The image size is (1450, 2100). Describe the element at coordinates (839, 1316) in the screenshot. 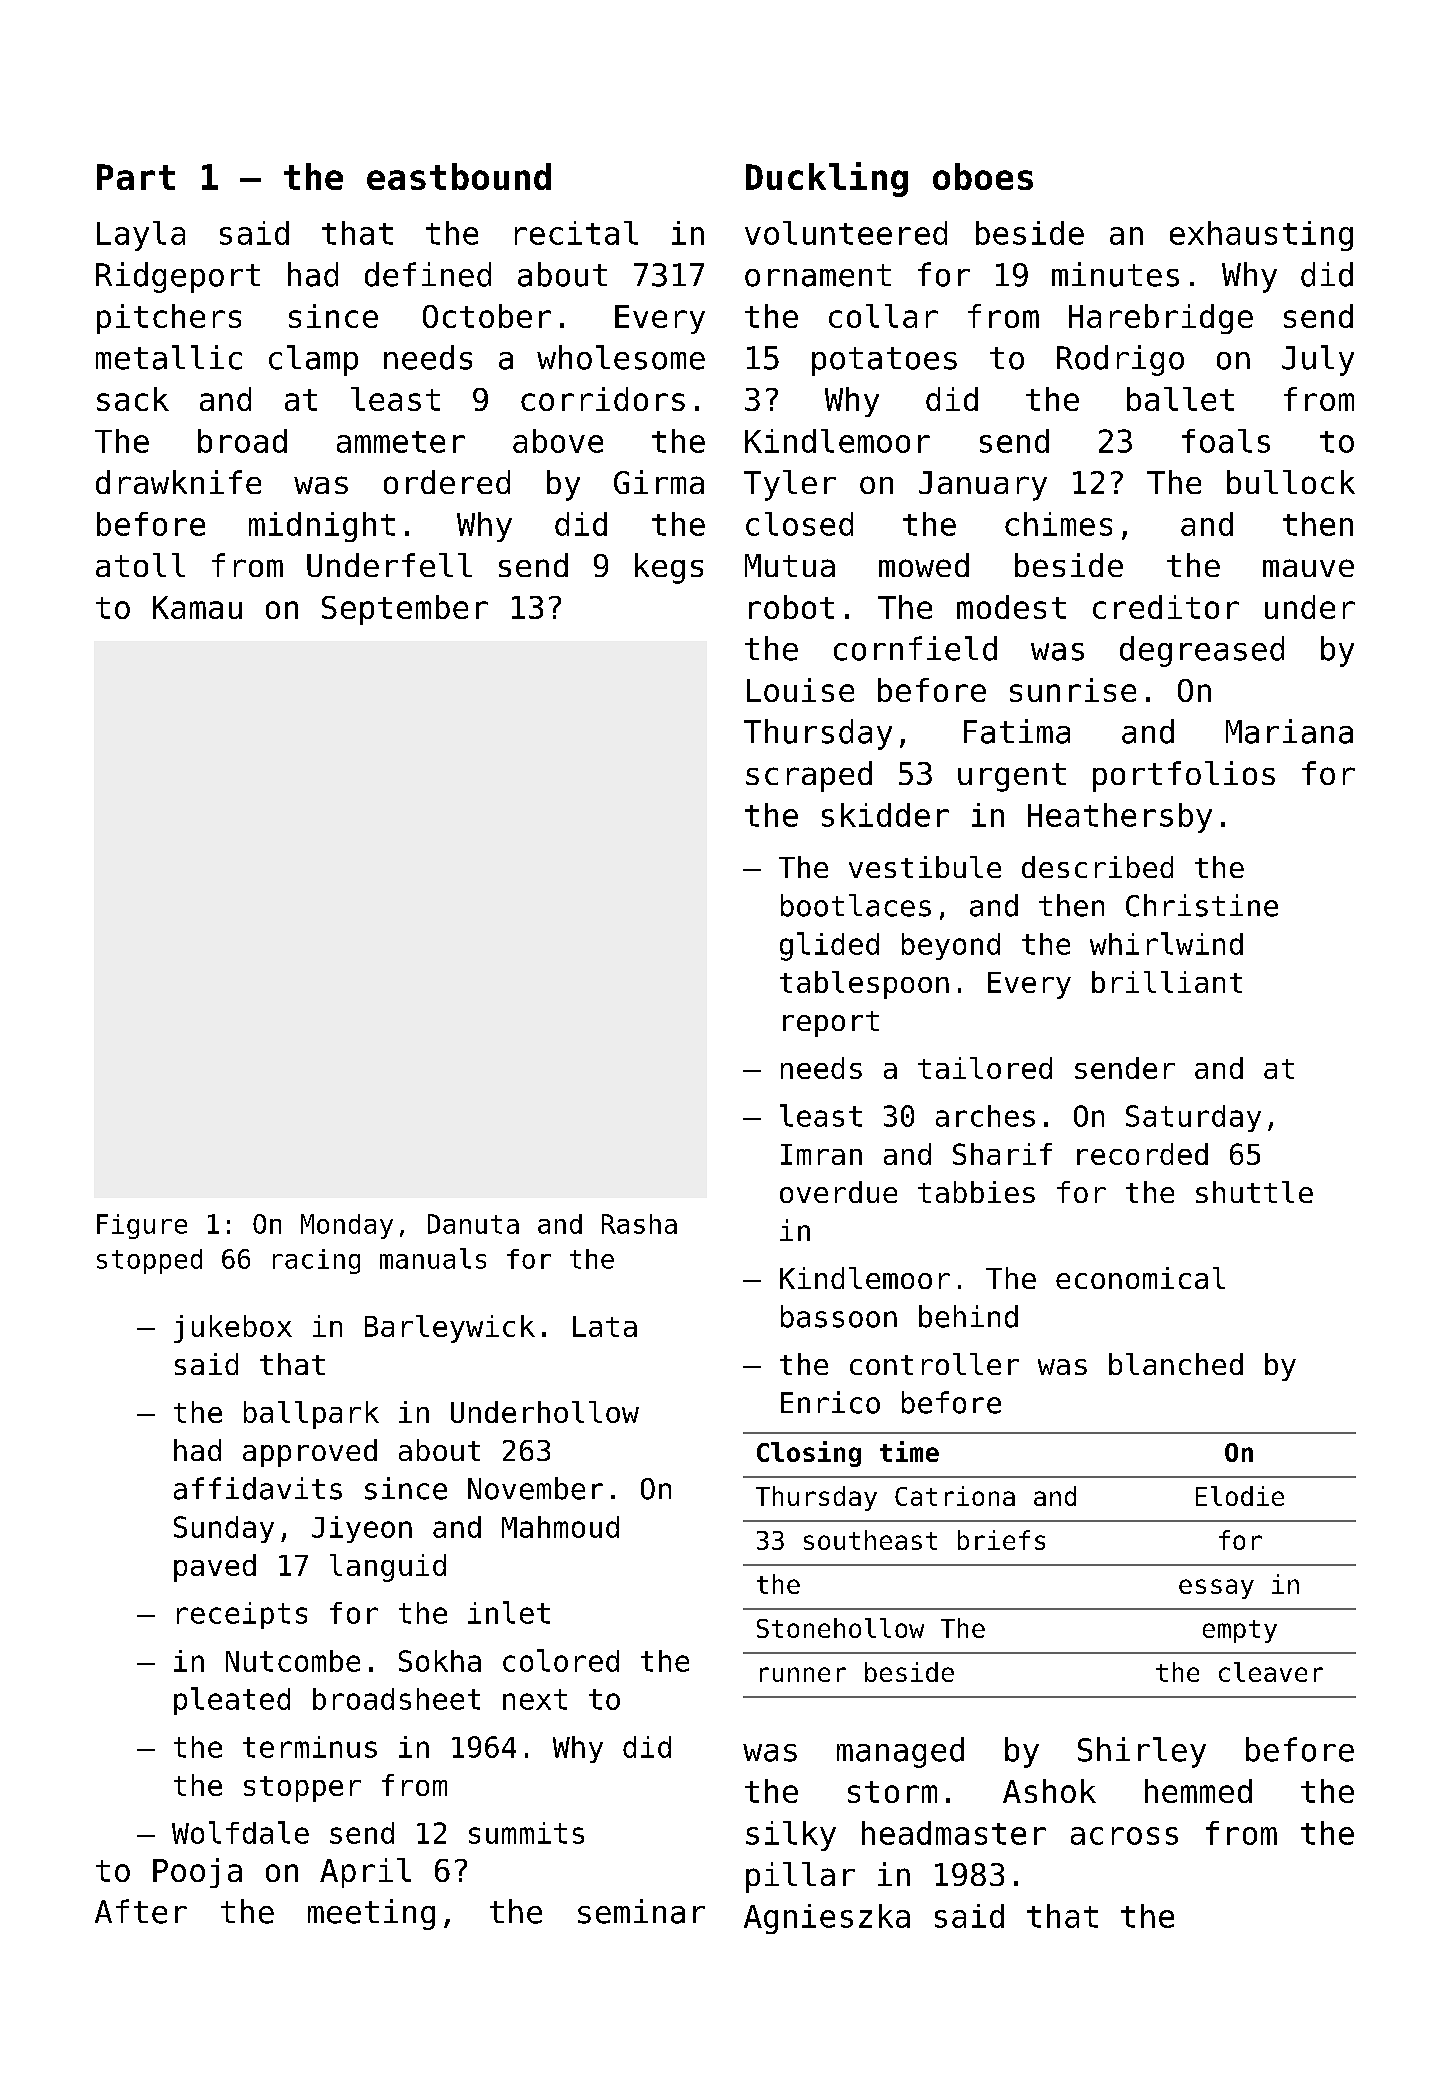

I see `bassoon` at that location.
